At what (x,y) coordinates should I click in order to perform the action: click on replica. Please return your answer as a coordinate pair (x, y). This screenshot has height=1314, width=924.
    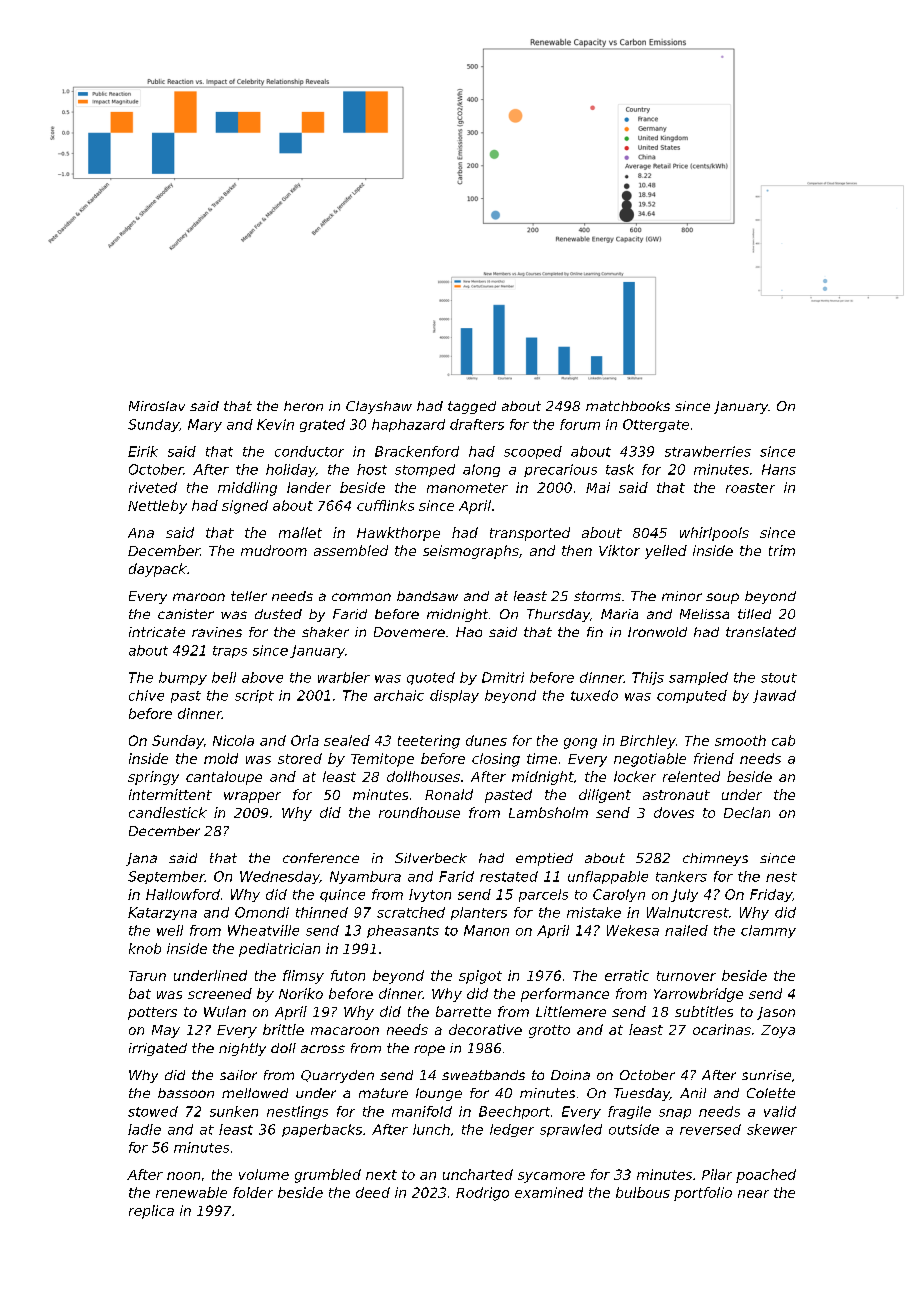
    Looking at the image, I should click on (151, 1212).
